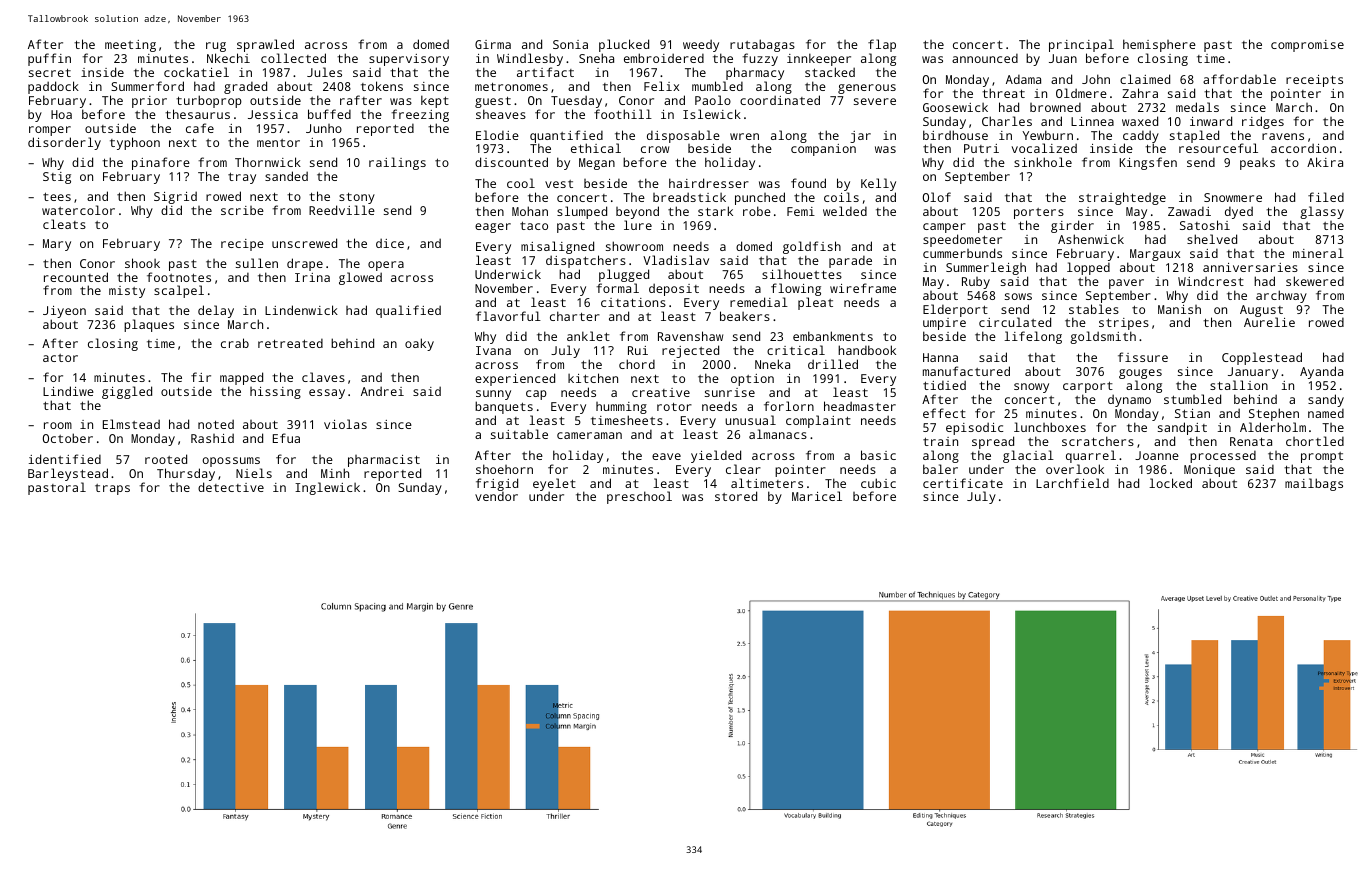  Describe the element at coordinates (633, 302) in the document. I see `citations` at that location.
